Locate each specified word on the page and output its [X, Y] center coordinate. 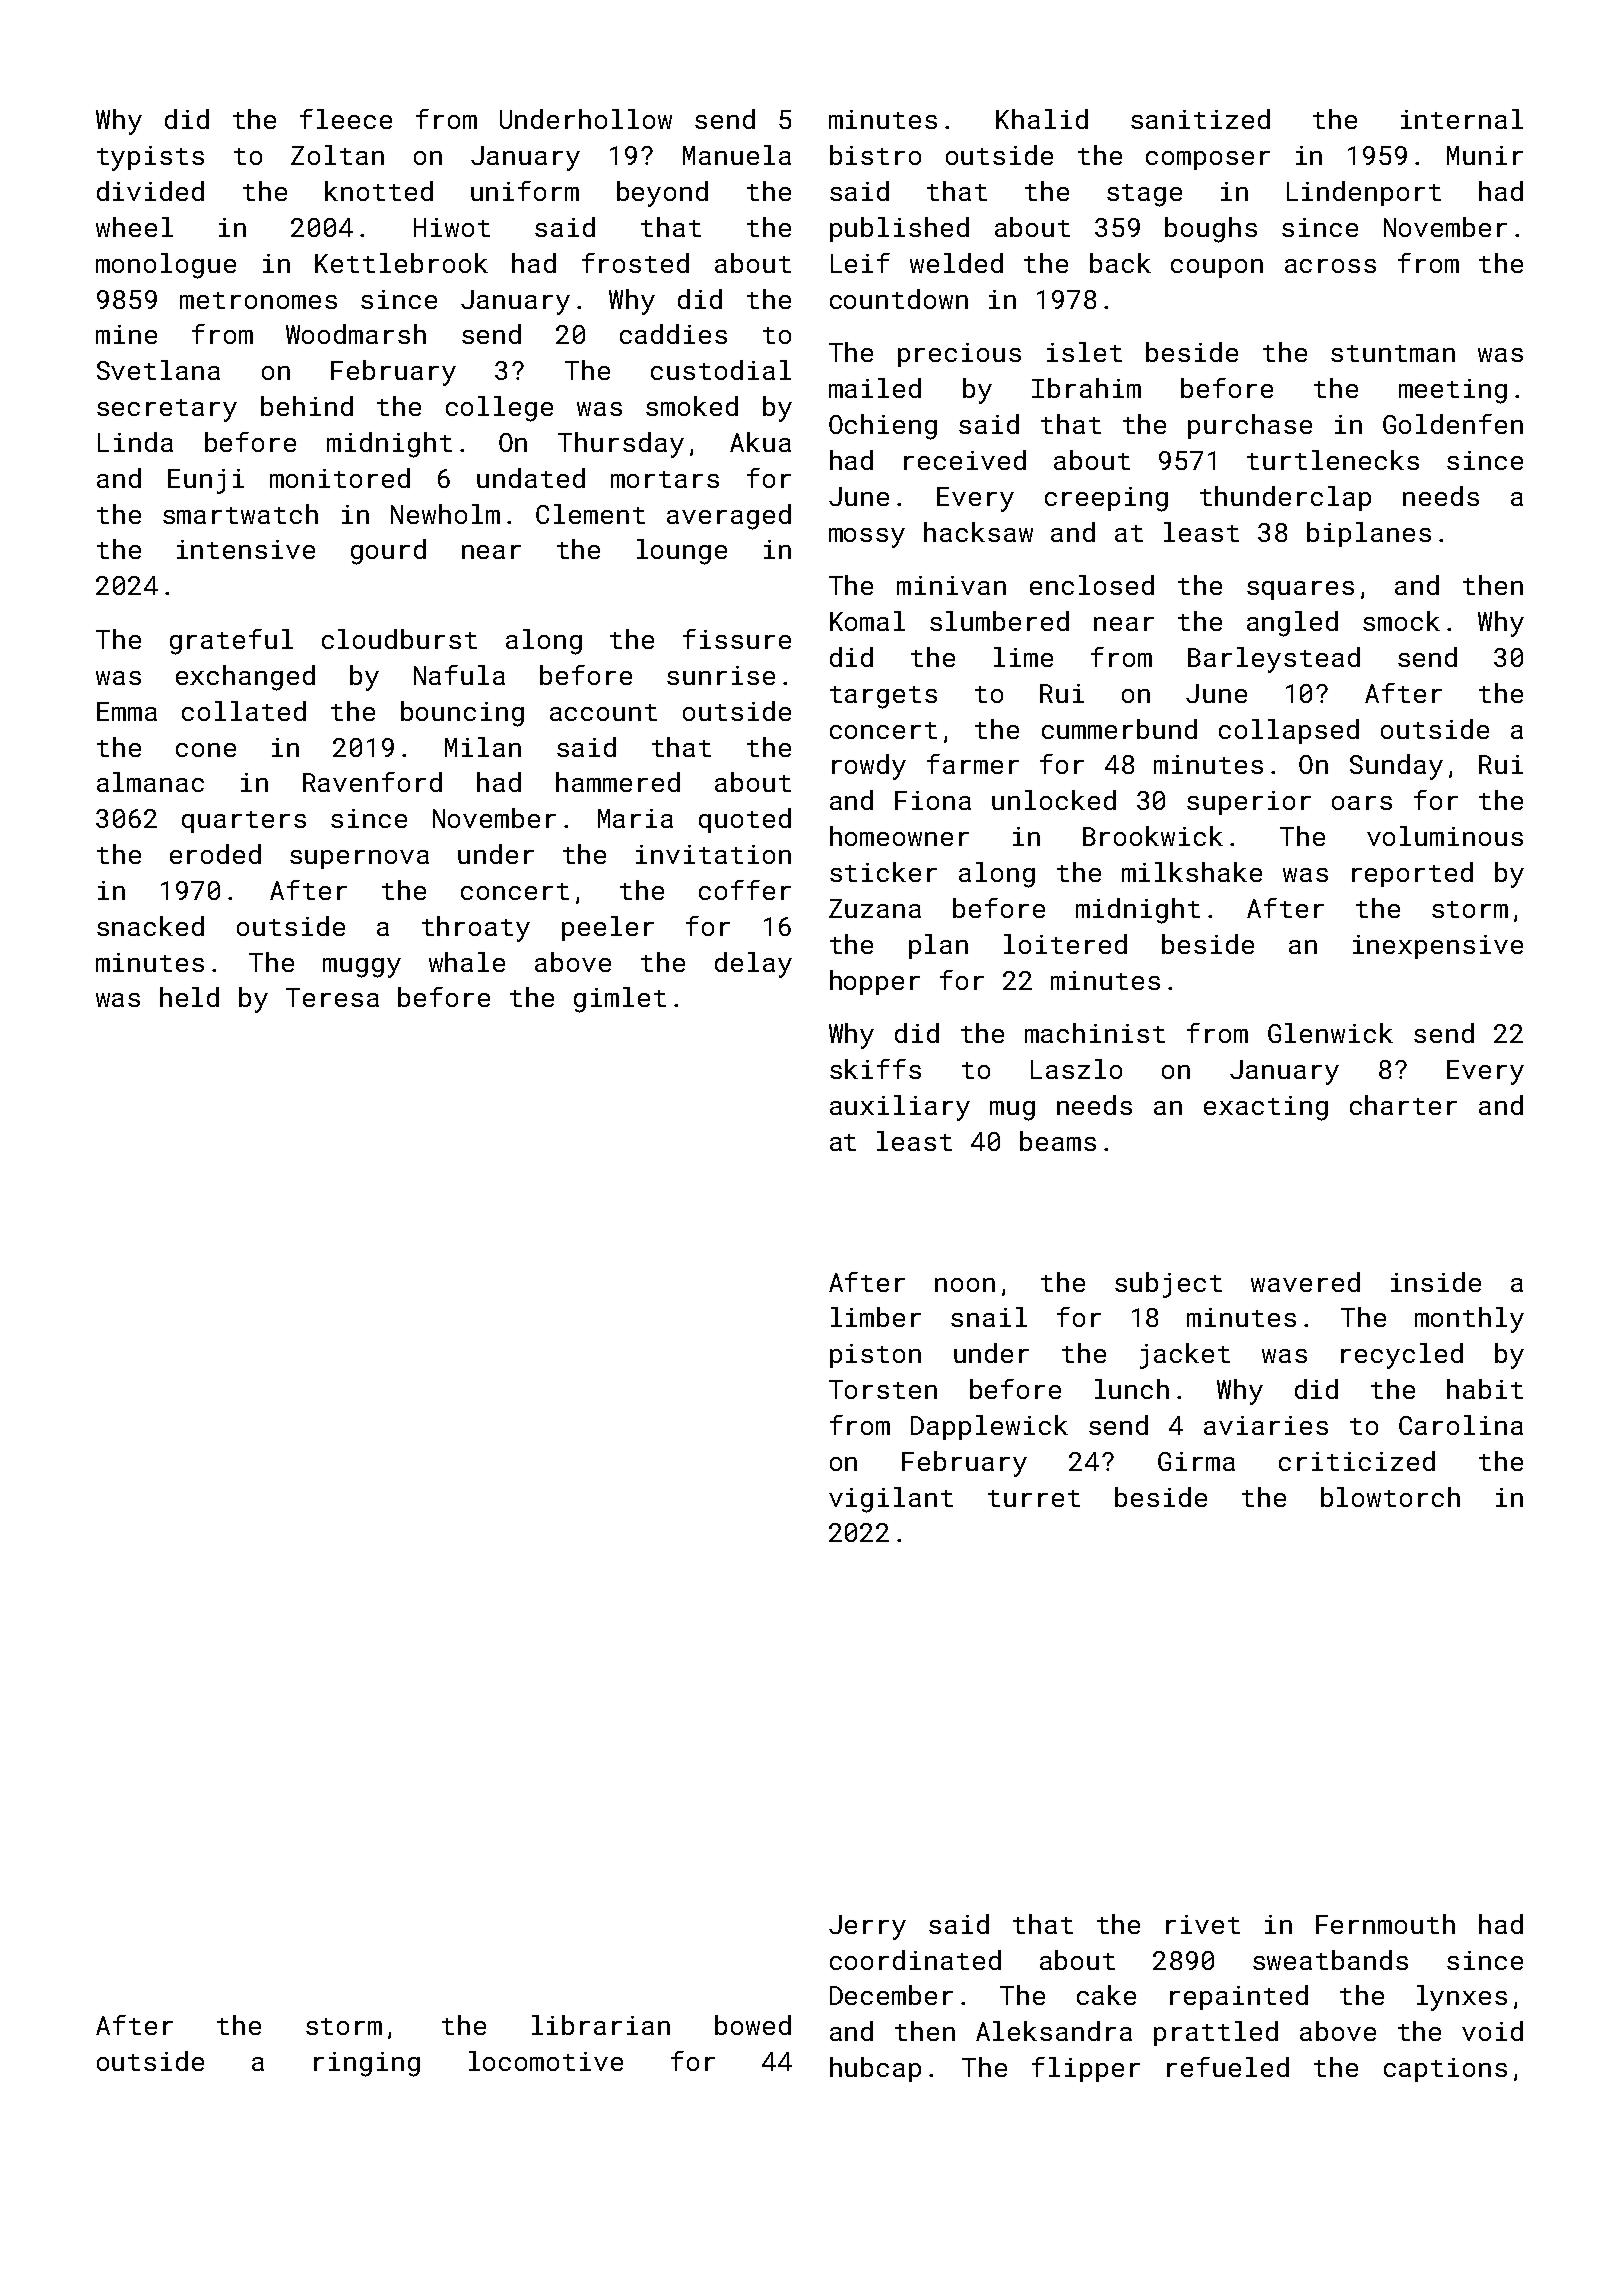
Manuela [737, 155]
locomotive [546, 2061]
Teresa [332, 997]
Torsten [883, 1389]
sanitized [1200, 119]
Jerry [867, 1927]
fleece [346, 119]
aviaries [1266, 1425]
